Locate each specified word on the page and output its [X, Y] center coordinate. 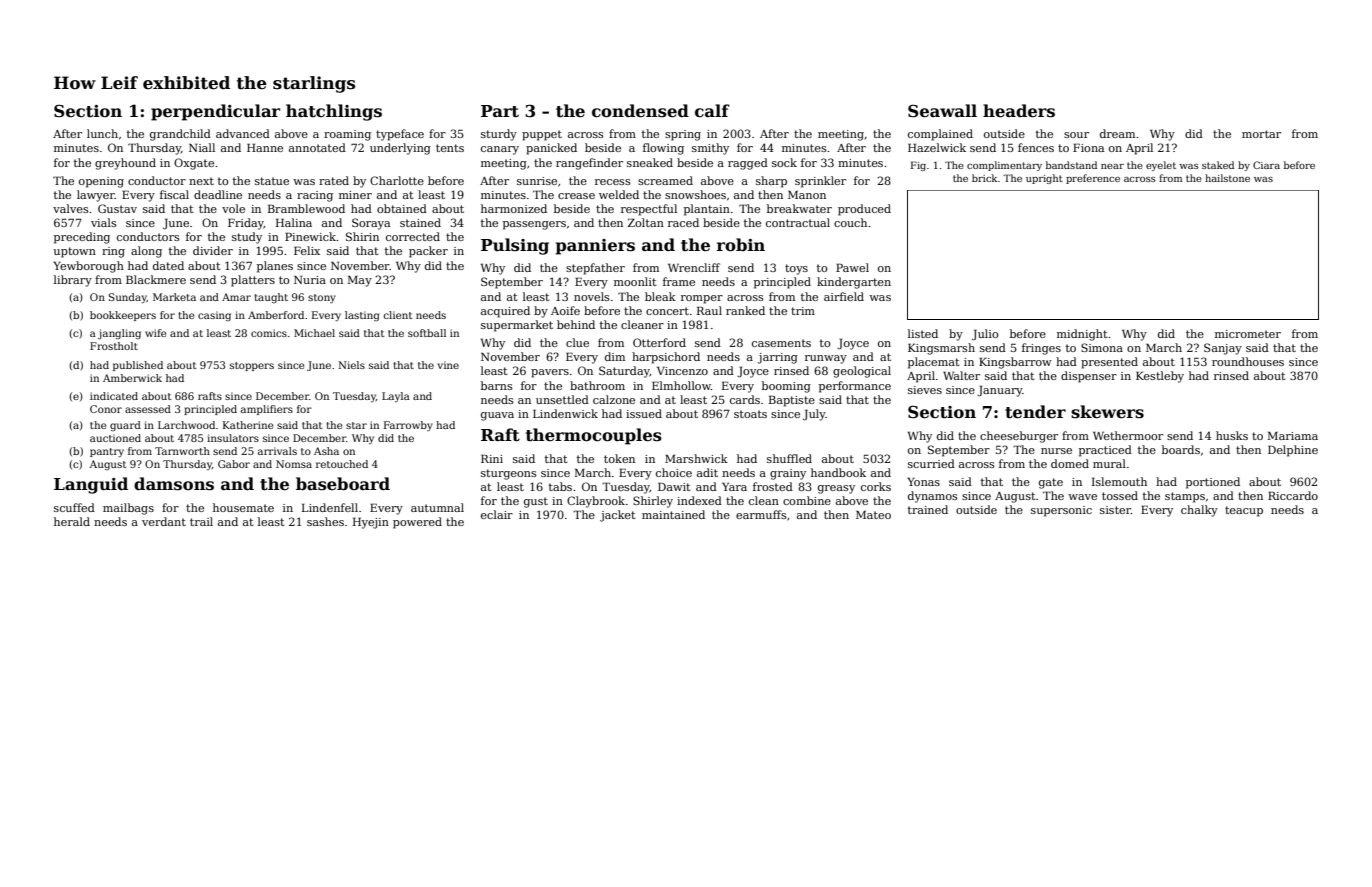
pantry [107, 452]
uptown [75, 252]
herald [72, 521]
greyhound [125, 164]
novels [591, 296]
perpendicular [215, 112]
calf [712, 111]
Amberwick [132, 378]
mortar [1261, 134]
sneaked [650, 162]
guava [497, 416]
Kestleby [1160, 377]
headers [1019, 111]
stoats [750, 414]
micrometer [1248, 334]
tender [1035, 412]
